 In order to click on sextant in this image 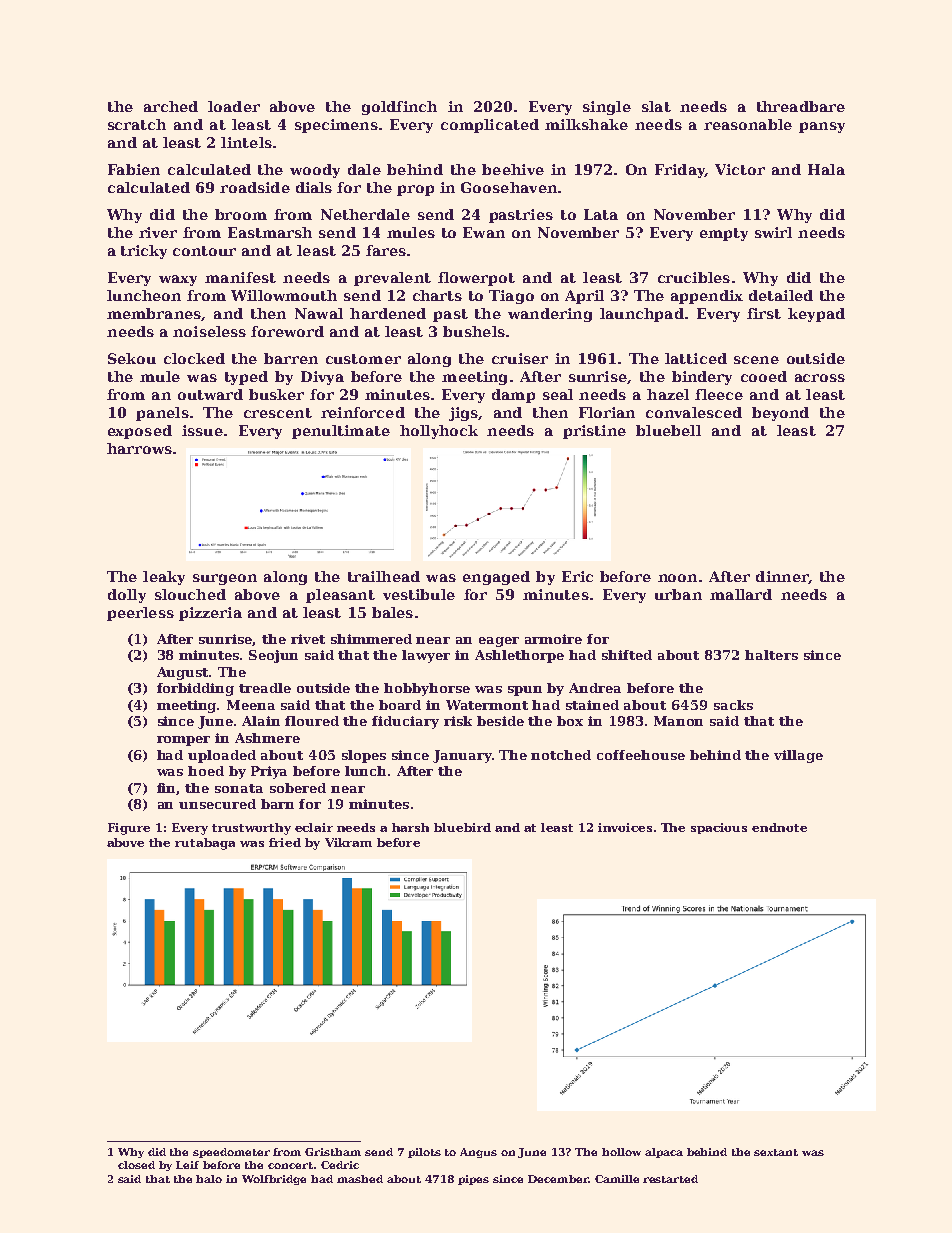, I will do `click(776, 1152)`.
